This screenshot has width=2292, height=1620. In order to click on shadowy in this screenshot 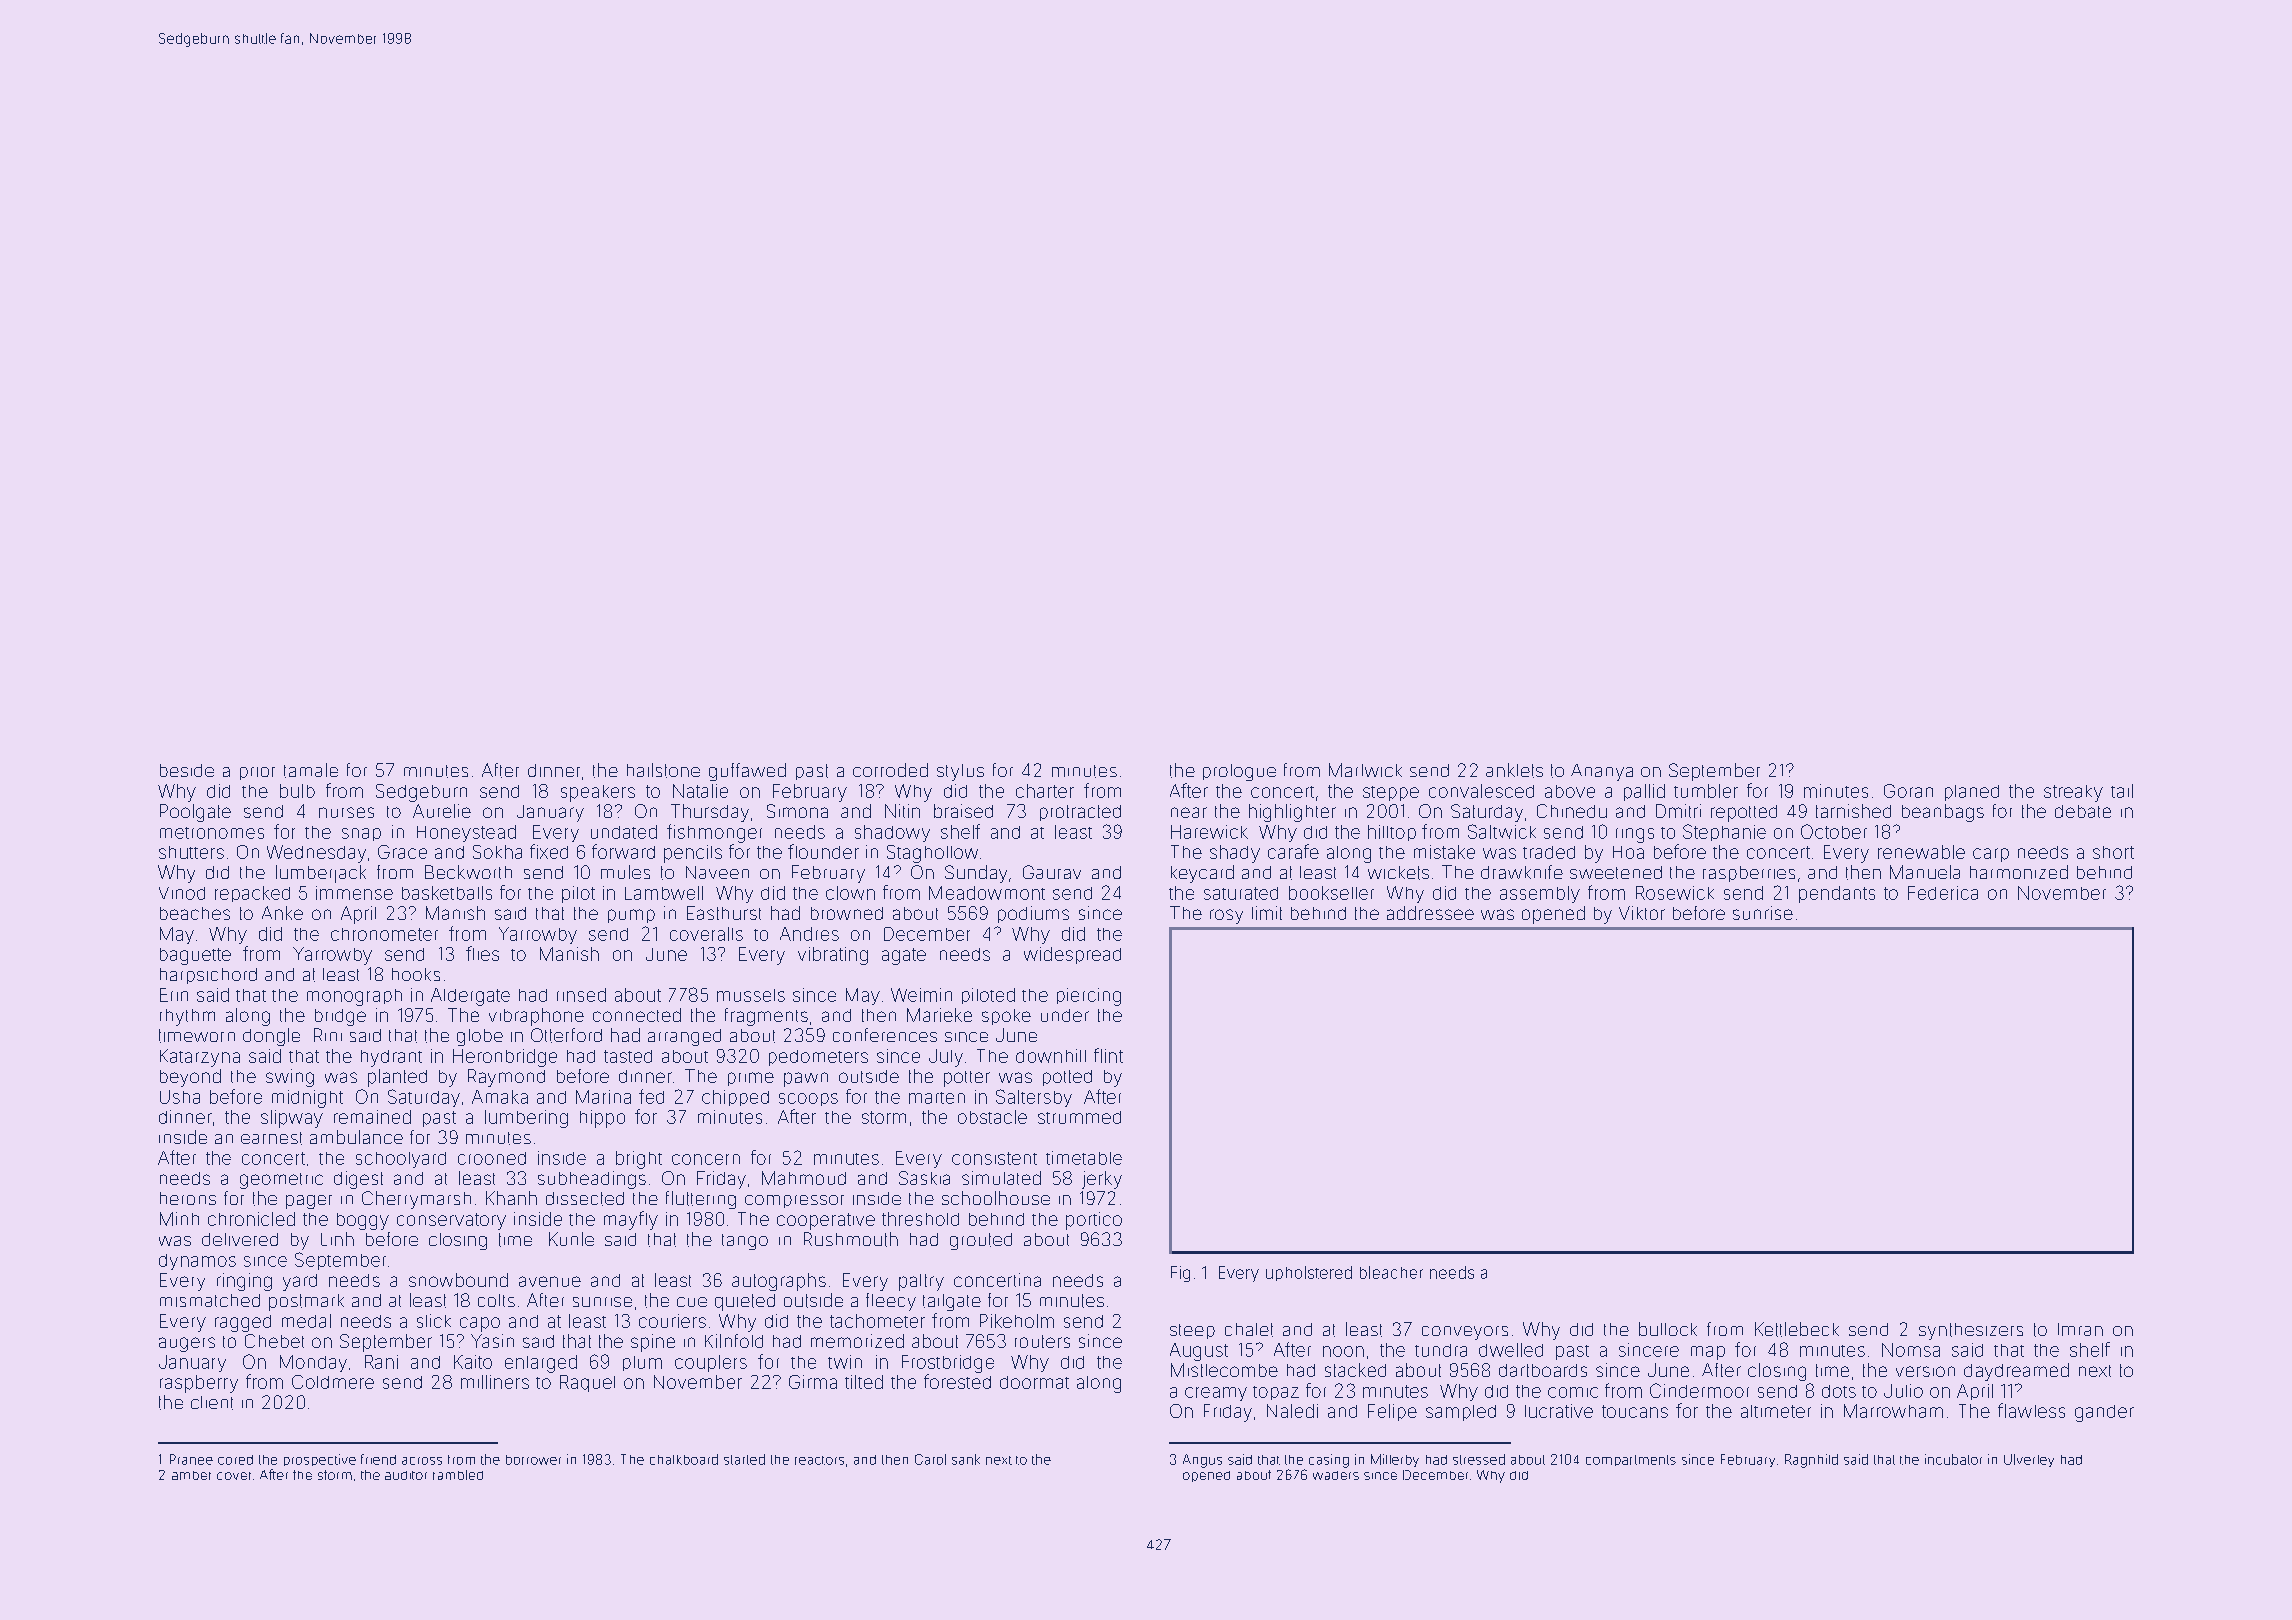, I will do `click(892, 833)`.
